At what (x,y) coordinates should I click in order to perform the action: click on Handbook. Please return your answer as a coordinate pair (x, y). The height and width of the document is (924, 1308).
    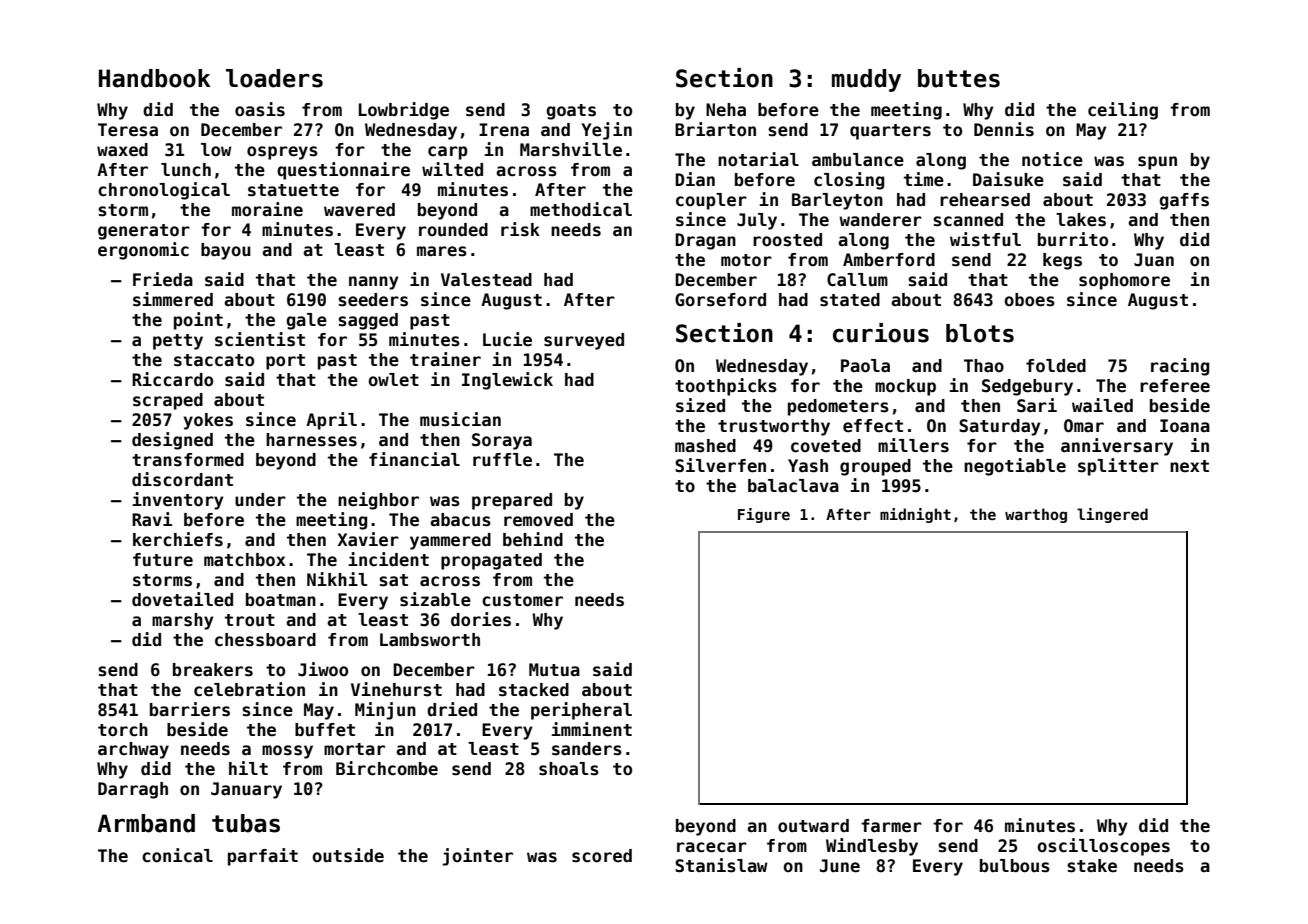
    Looking at the image, I should click on (155, 78).
